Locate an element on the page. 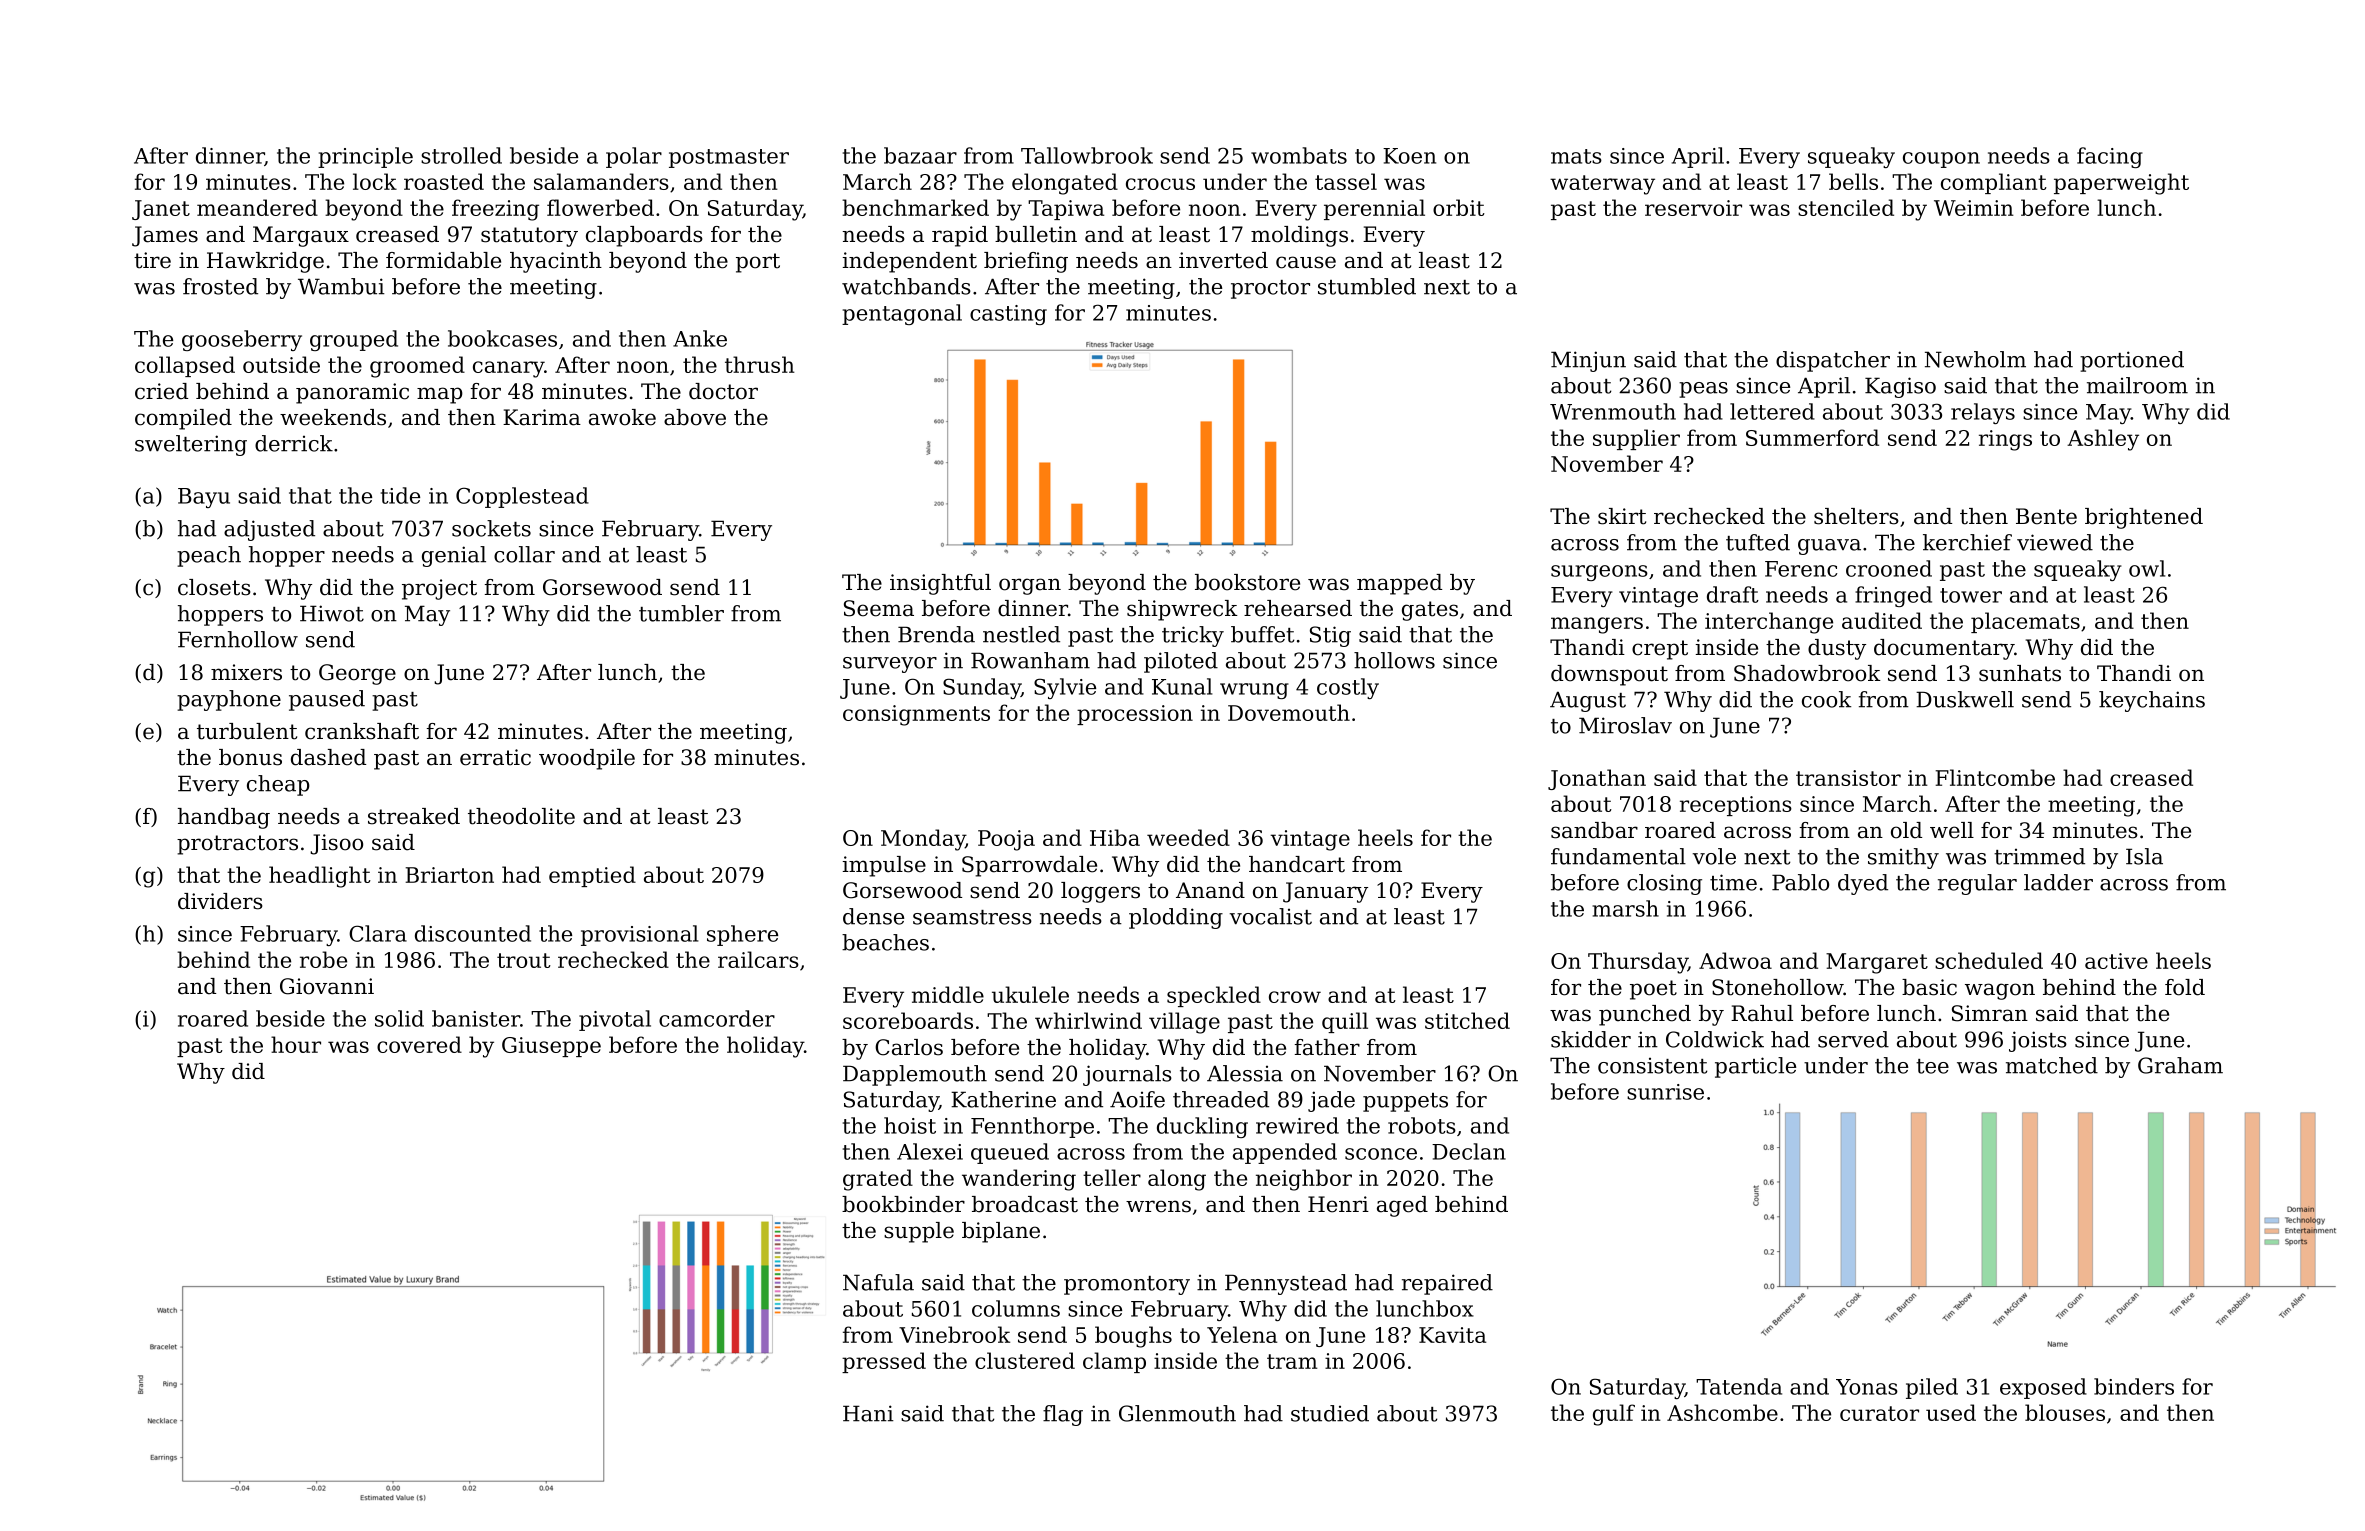  hoist is located at coordinates (910, 1125).
